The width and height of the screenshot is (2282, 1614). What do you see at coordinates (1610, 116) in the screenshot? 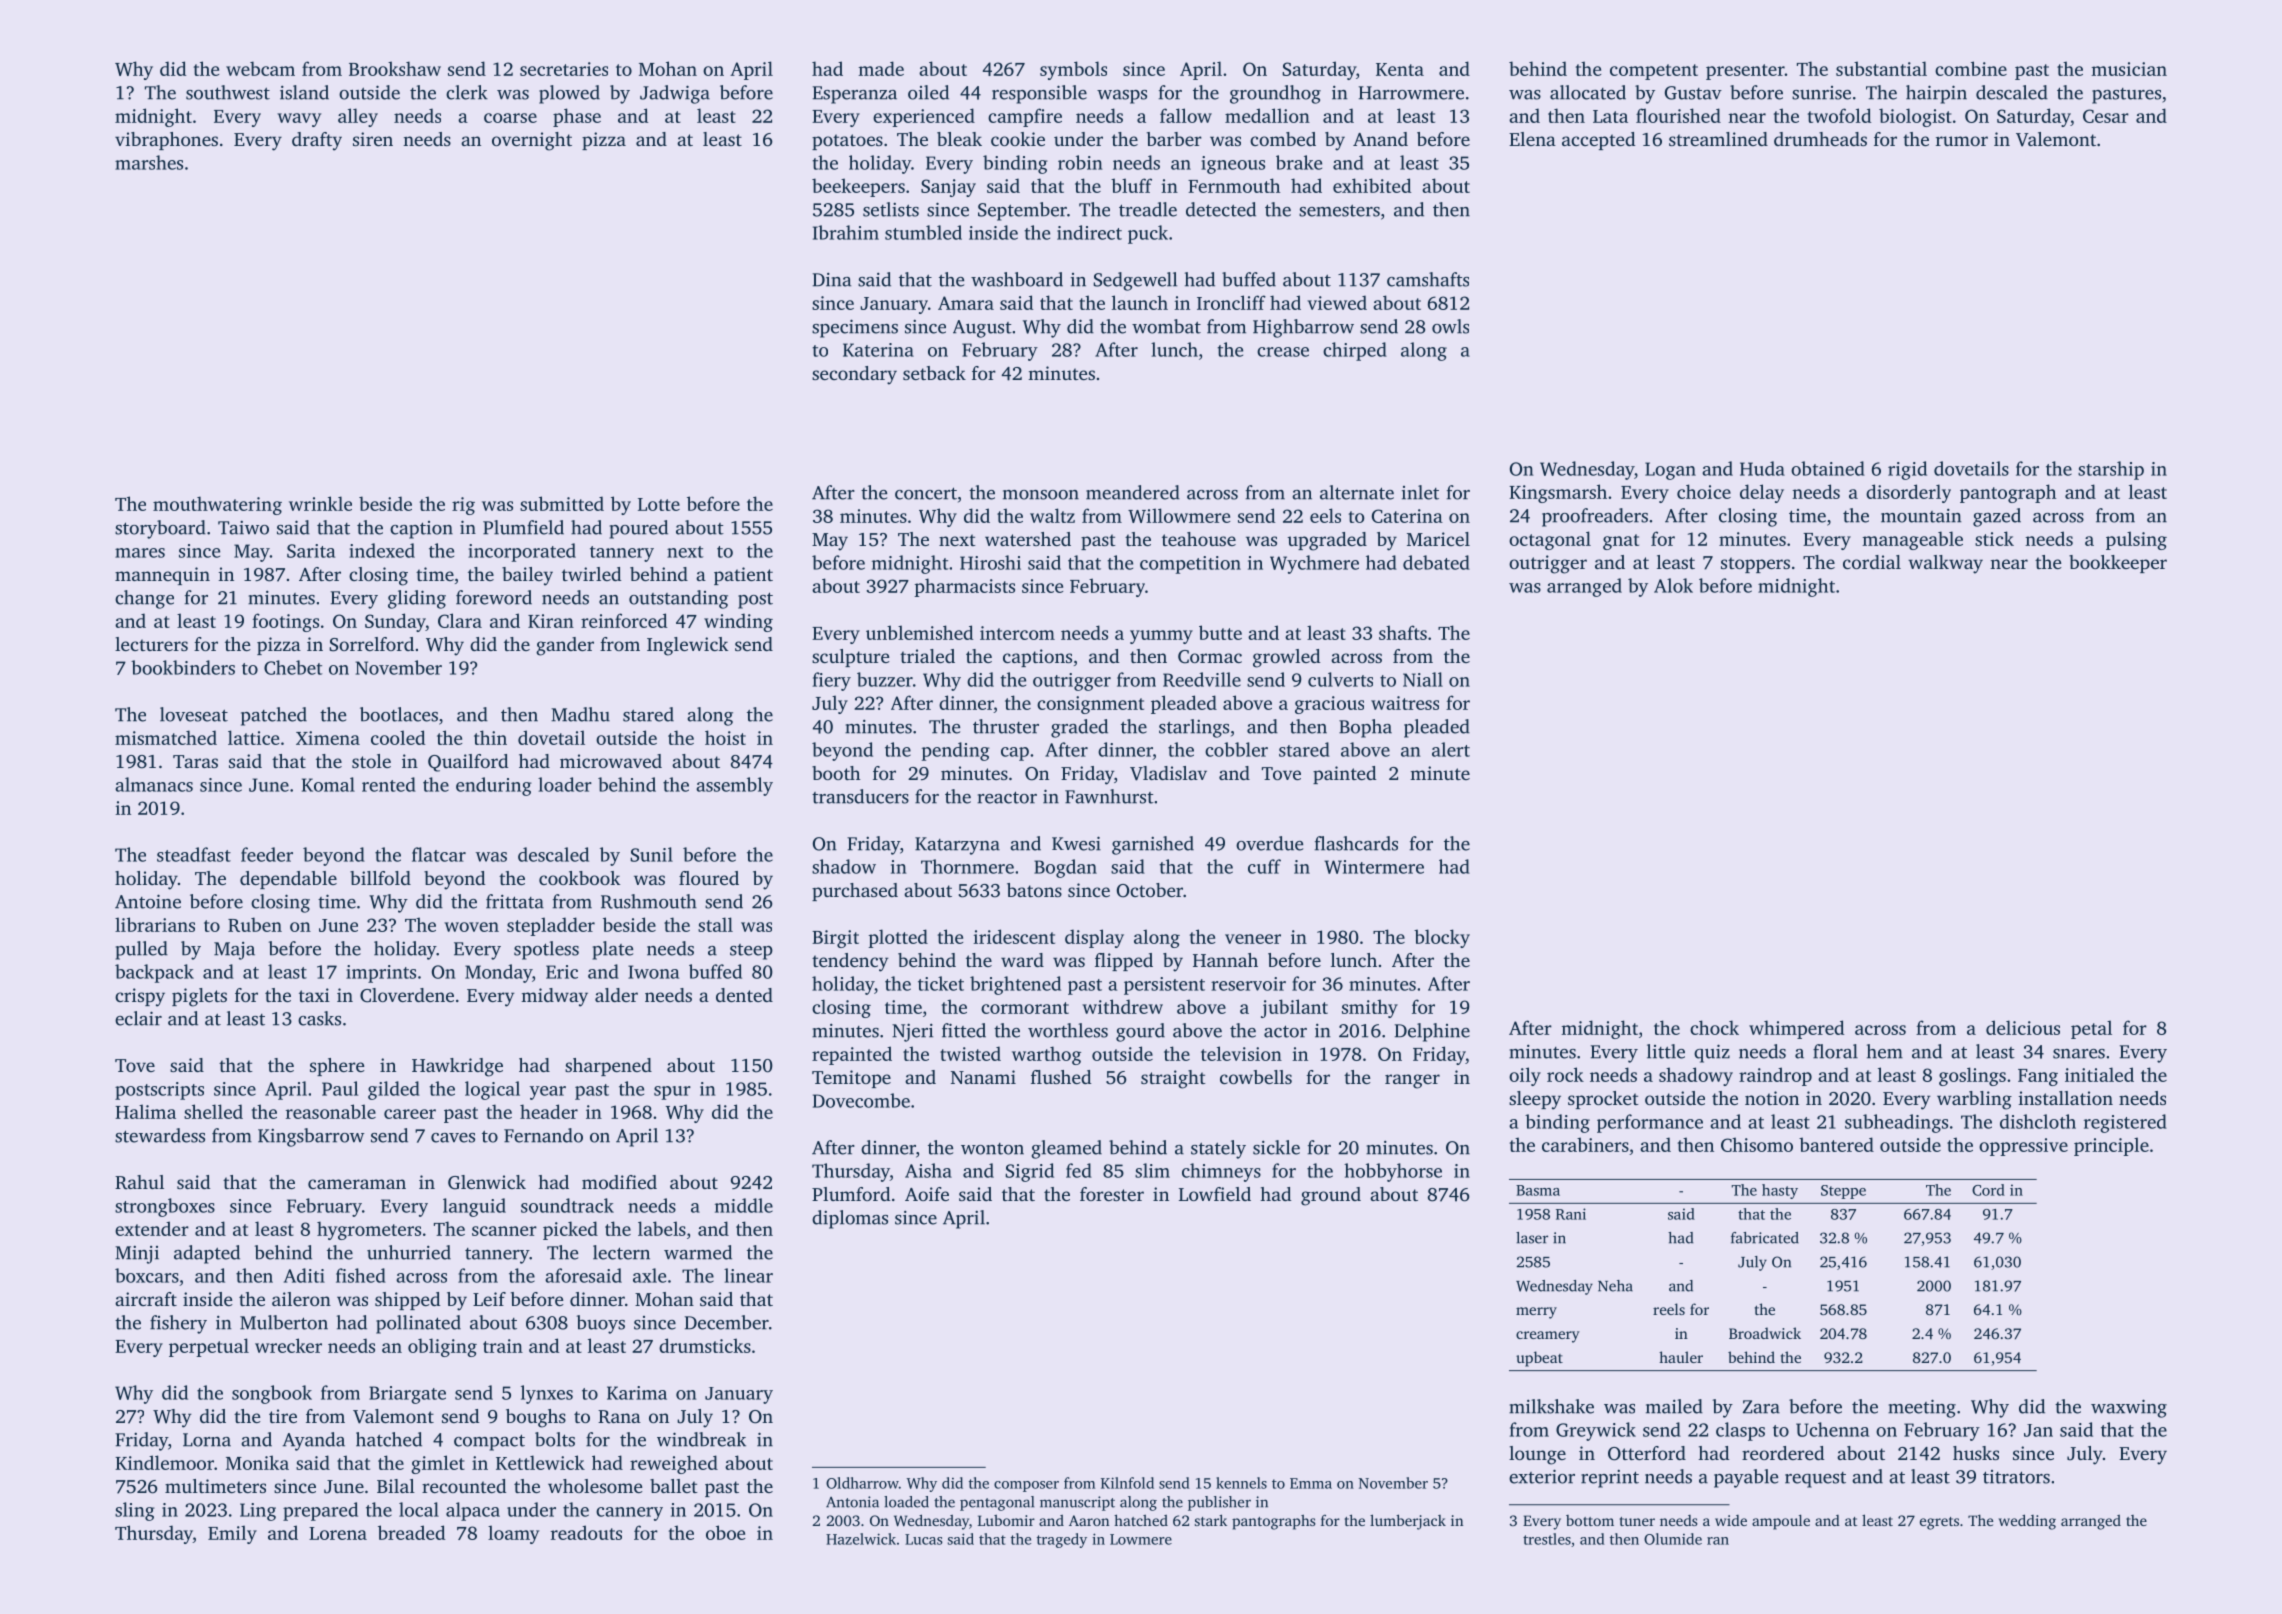
I see `Lata` at bounding box center [1610, 116].
